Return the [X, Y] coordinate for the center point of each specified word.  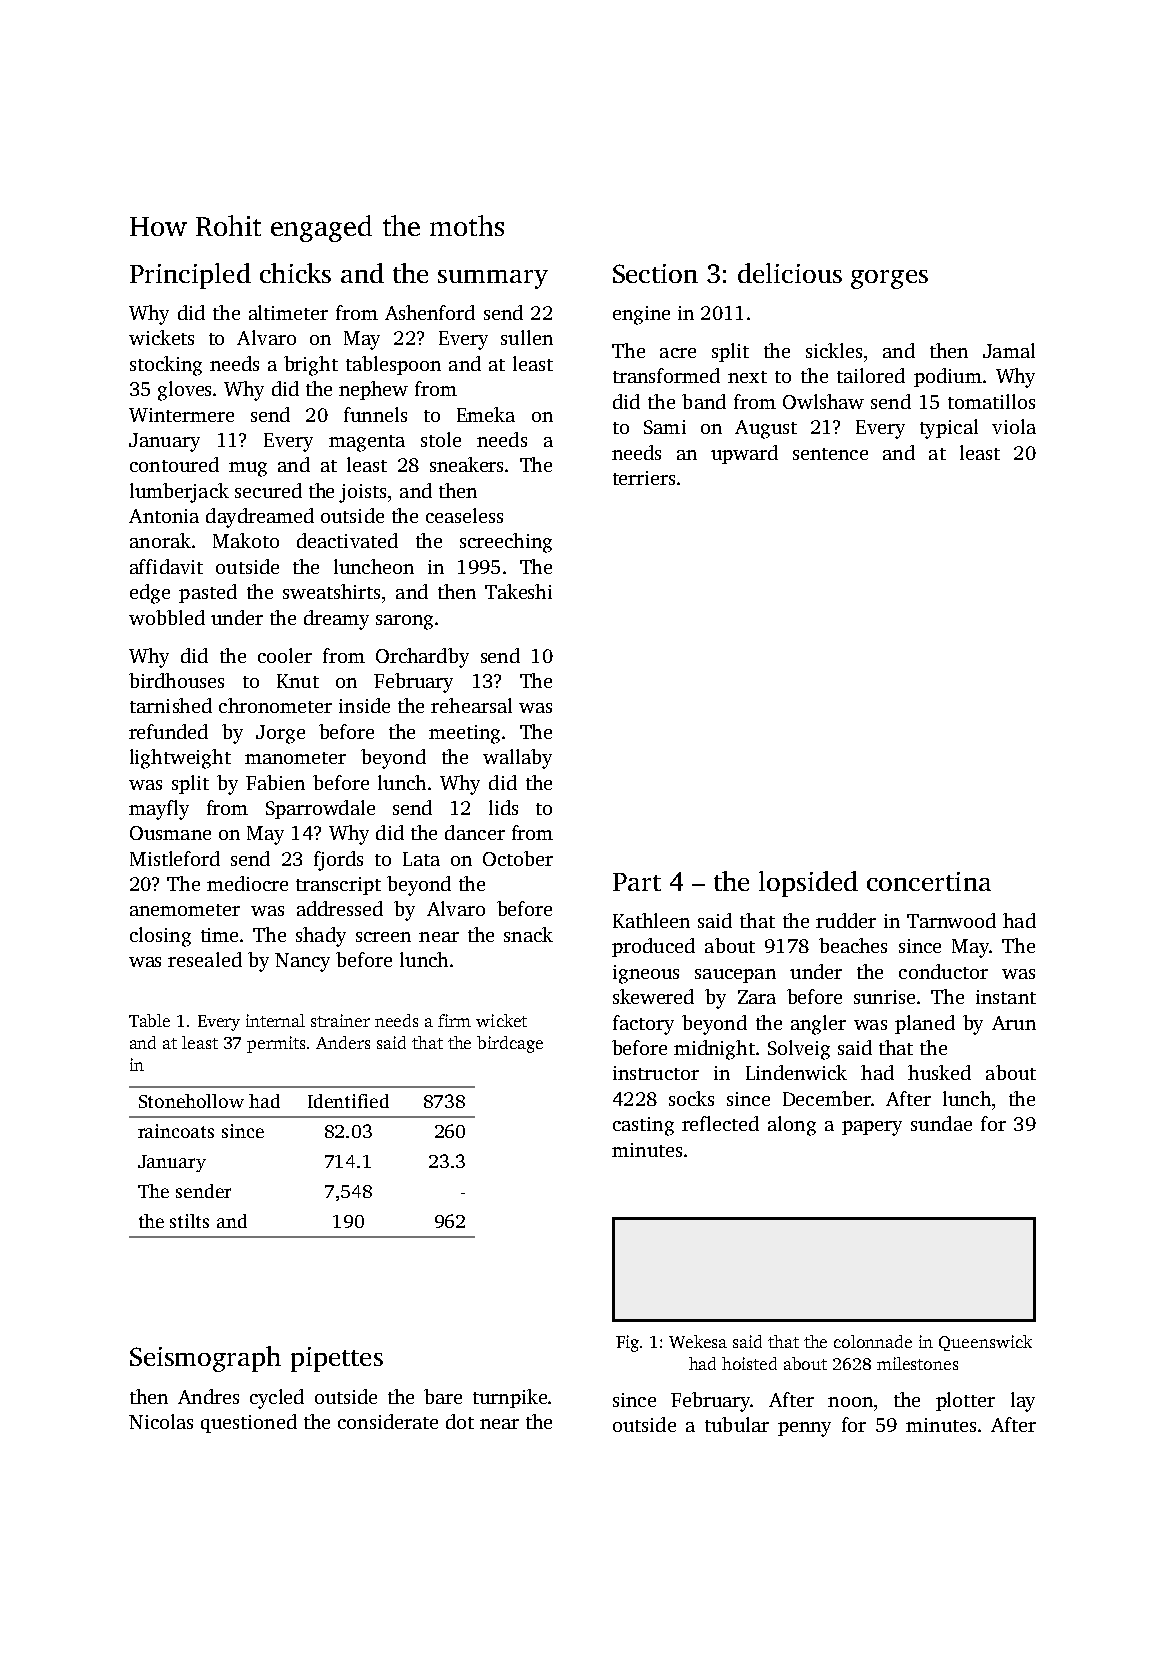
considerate [388, 1421]
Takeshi [518, 591]
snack [528, 934]
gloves [184, 391]
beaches [853, 945]
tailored [871, 375]
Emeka [486, 414]
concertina [929, 881]
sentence [830, 454]
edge [150, 594]
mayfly [159, 810]
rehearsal [471, 705]
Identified [348, 1101]
